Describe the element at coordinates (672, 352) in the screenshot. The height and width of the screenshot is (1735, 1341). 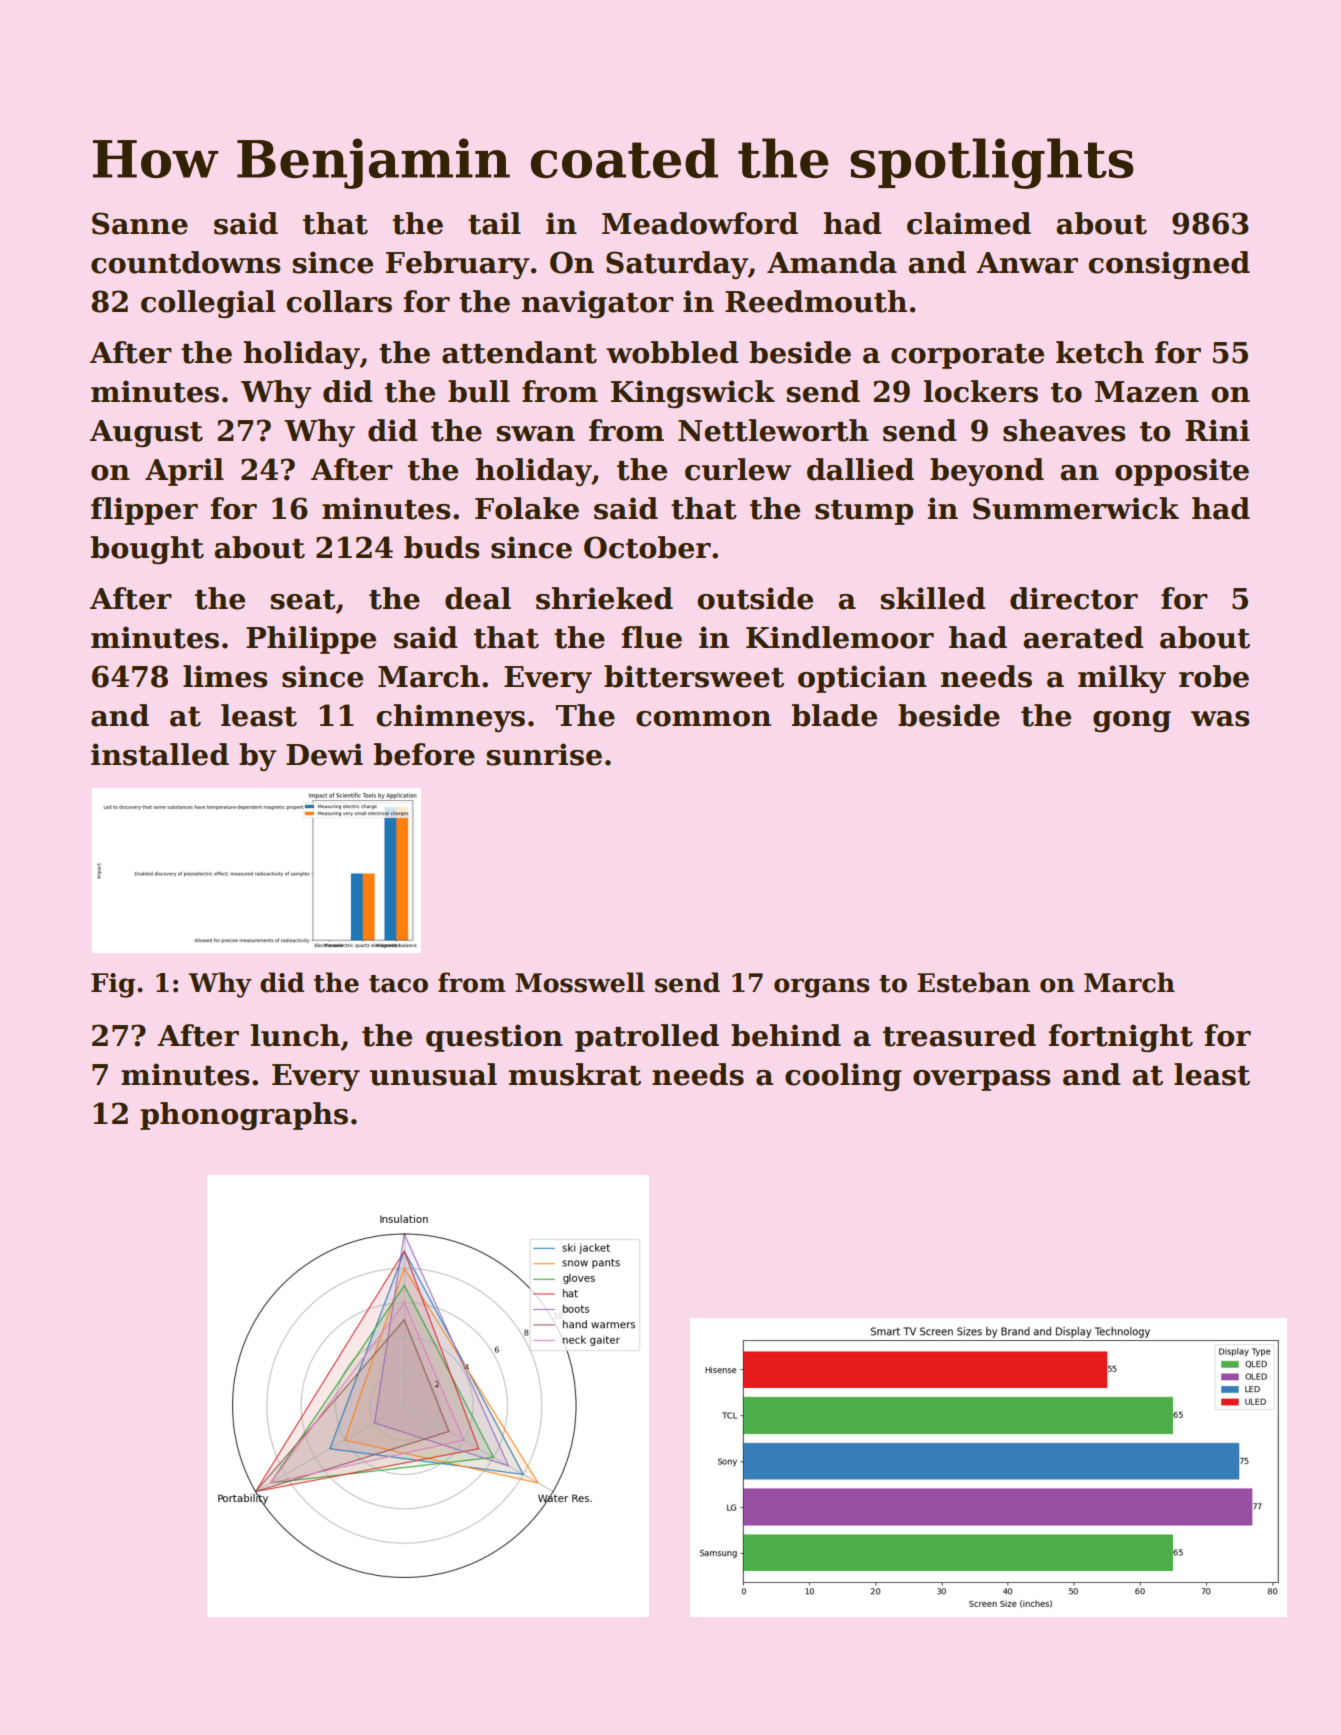
I see `wobbled` at that location.
